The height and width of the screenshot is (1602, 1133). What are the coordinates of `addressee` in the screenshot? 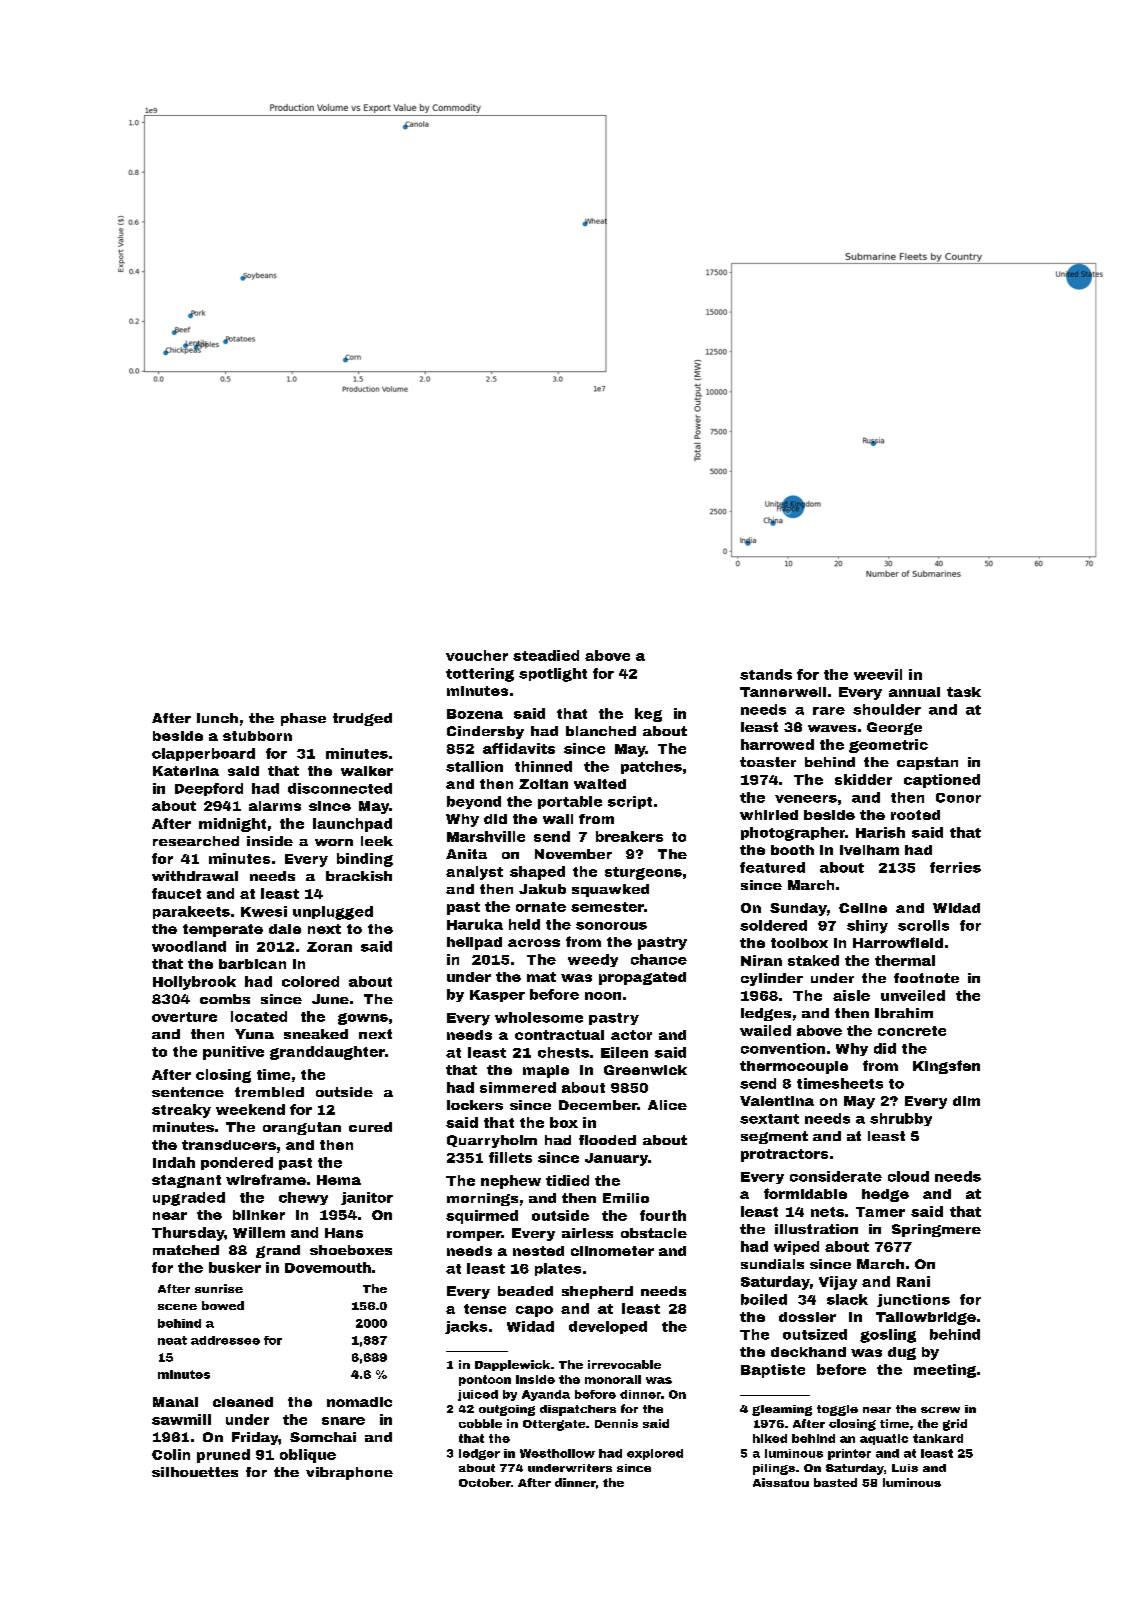 It's located at (225, 1340).
